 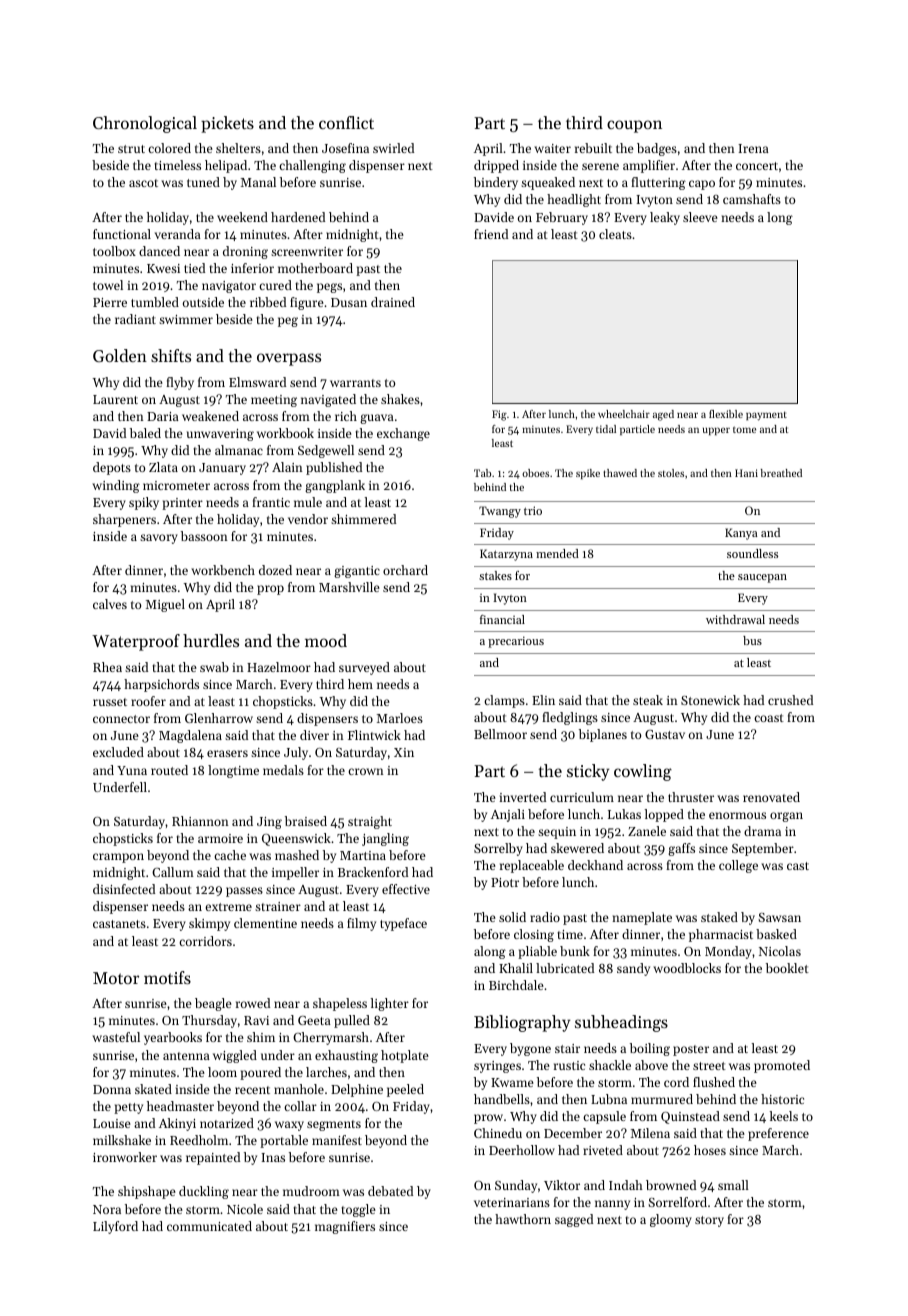 What do you see at coordinates (377, 419) in the screenshot?
I see `guava` at bounding box center [377, 419].
